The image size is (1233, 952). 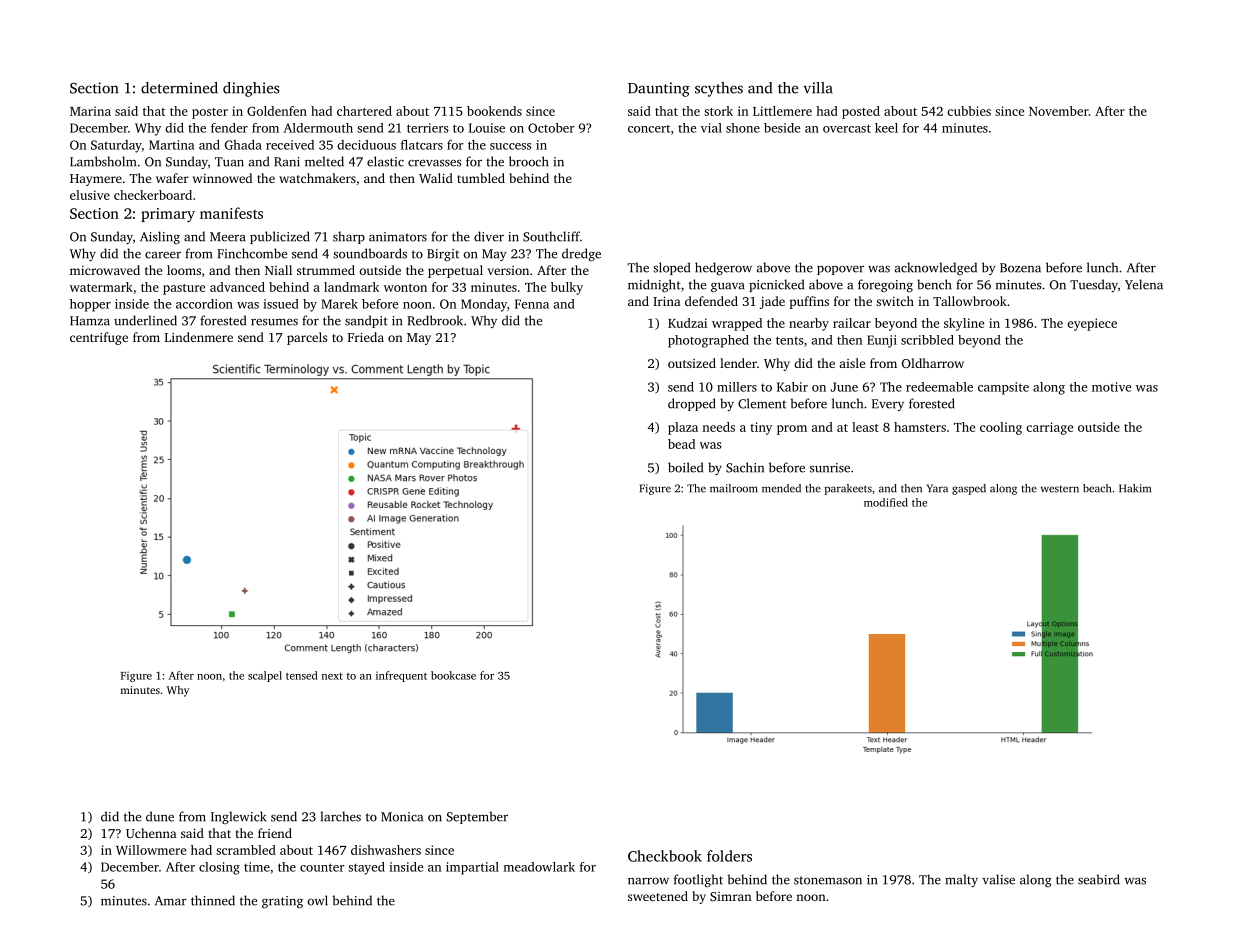 What do you see at coordinates (179, 88) in the screenshot?
I see `determined` at bounding box center [179, 88].
